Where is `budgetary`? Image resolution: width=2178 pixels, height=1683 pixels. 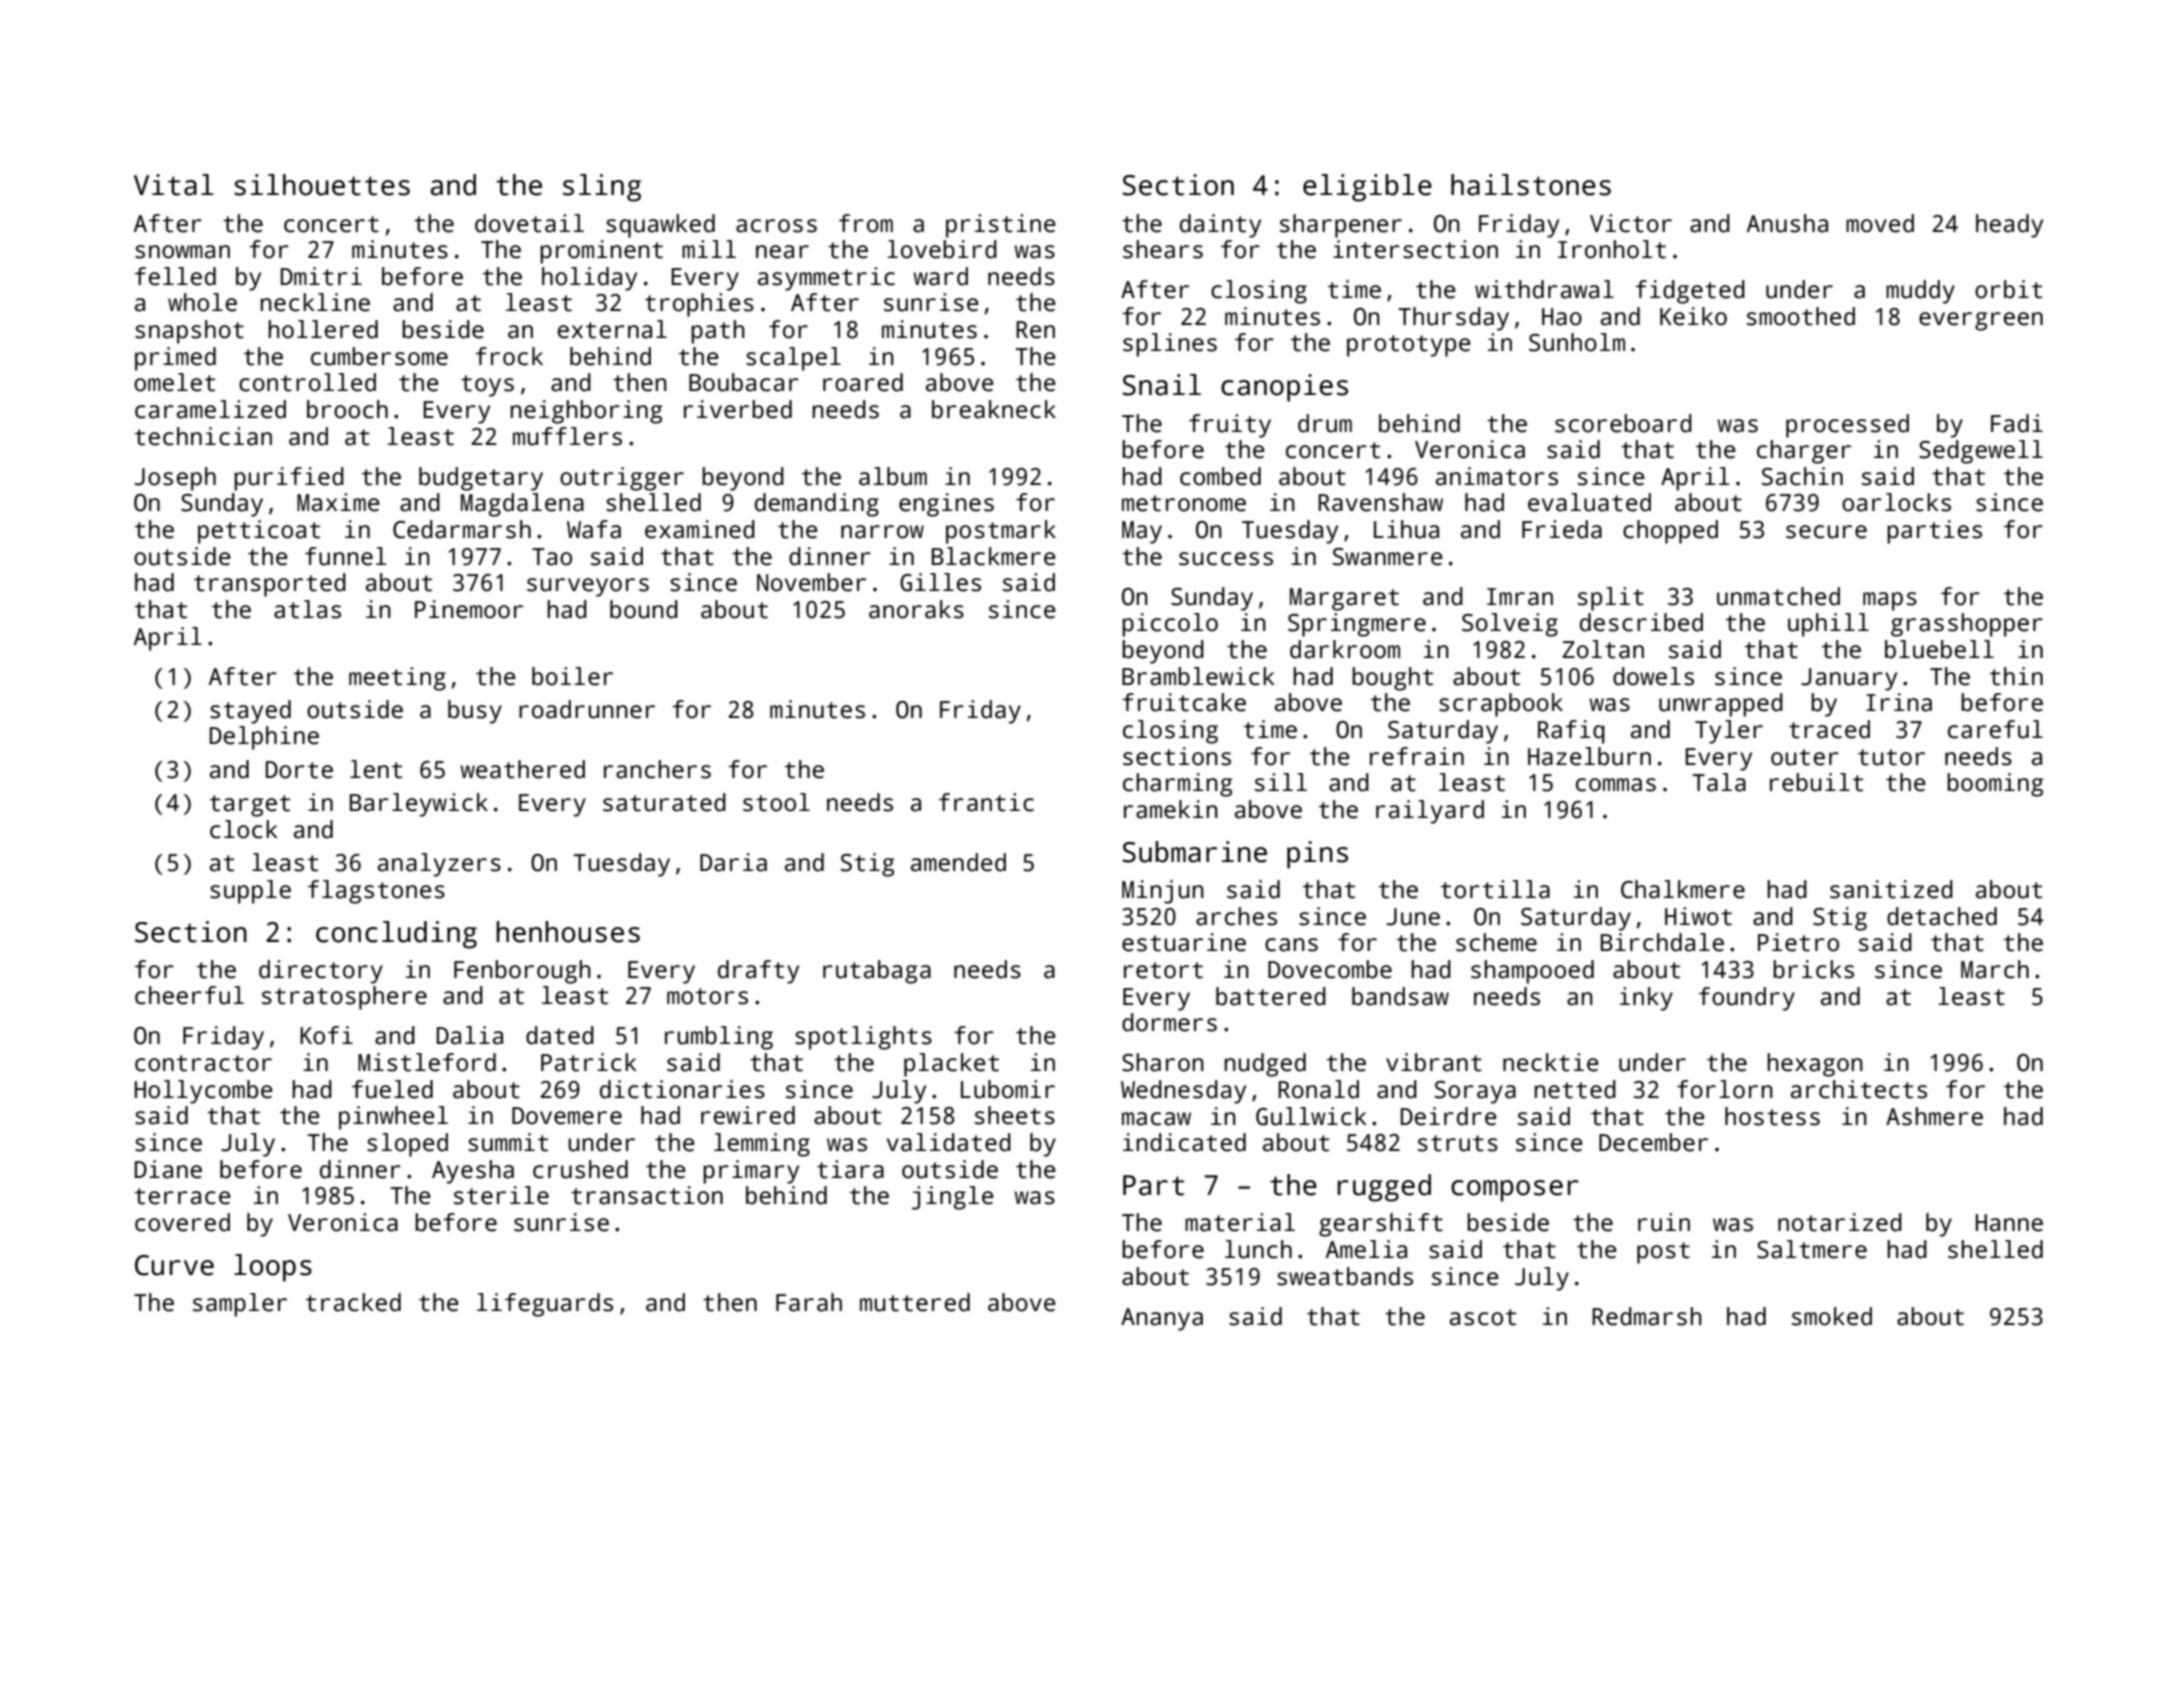
budgetary is located at coordinates (481, 479).
